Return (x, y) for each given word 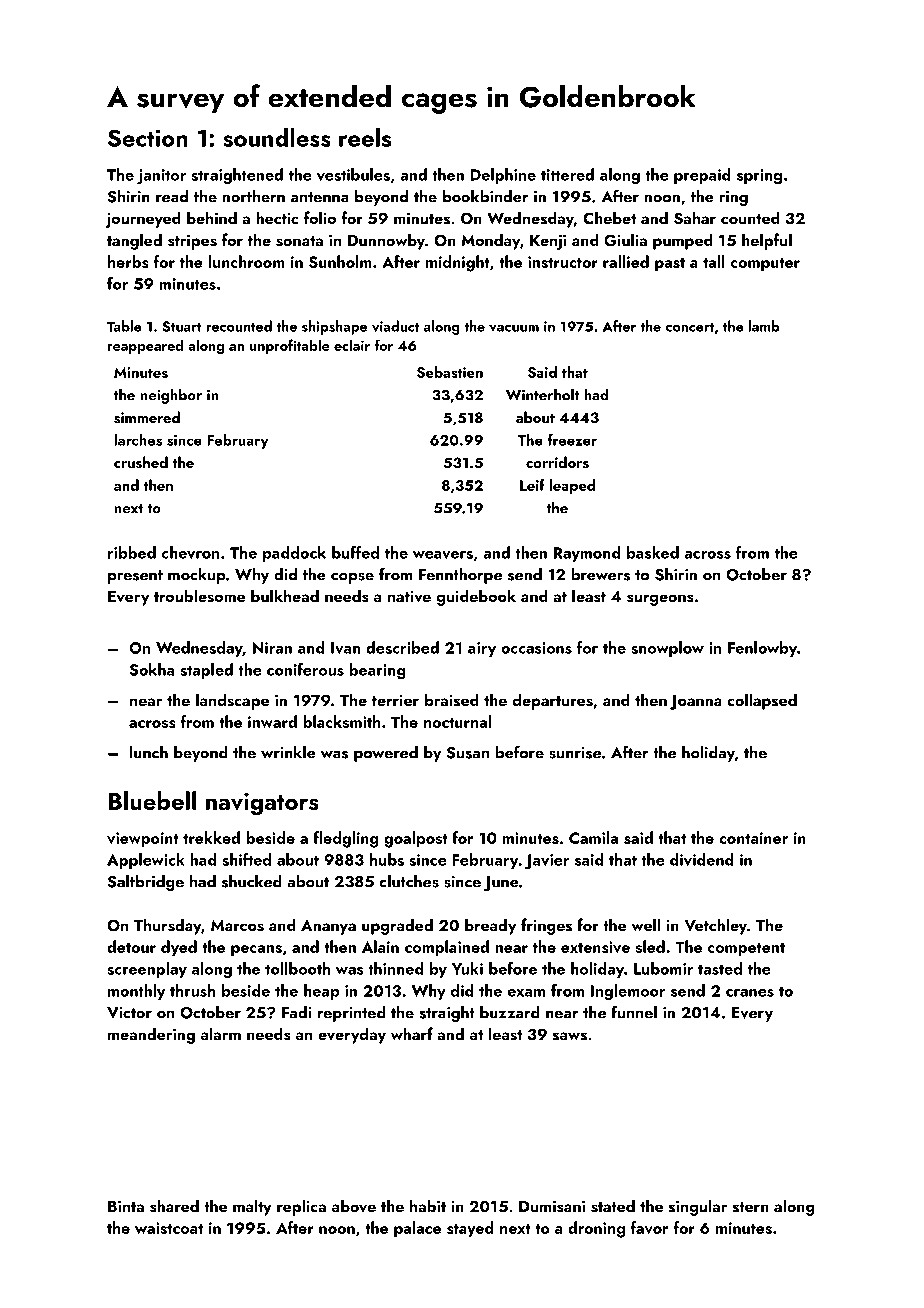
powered (386, 754)
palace (417, 1229)
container (753, 838)
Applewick (146, 861)
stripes (192, 242)
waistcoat (169, 1228)
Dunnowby (386, 241)
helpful (767, 241)
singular (698, 1207)
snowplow (667, 649)
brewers (600, 574)
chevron (190, 552)
